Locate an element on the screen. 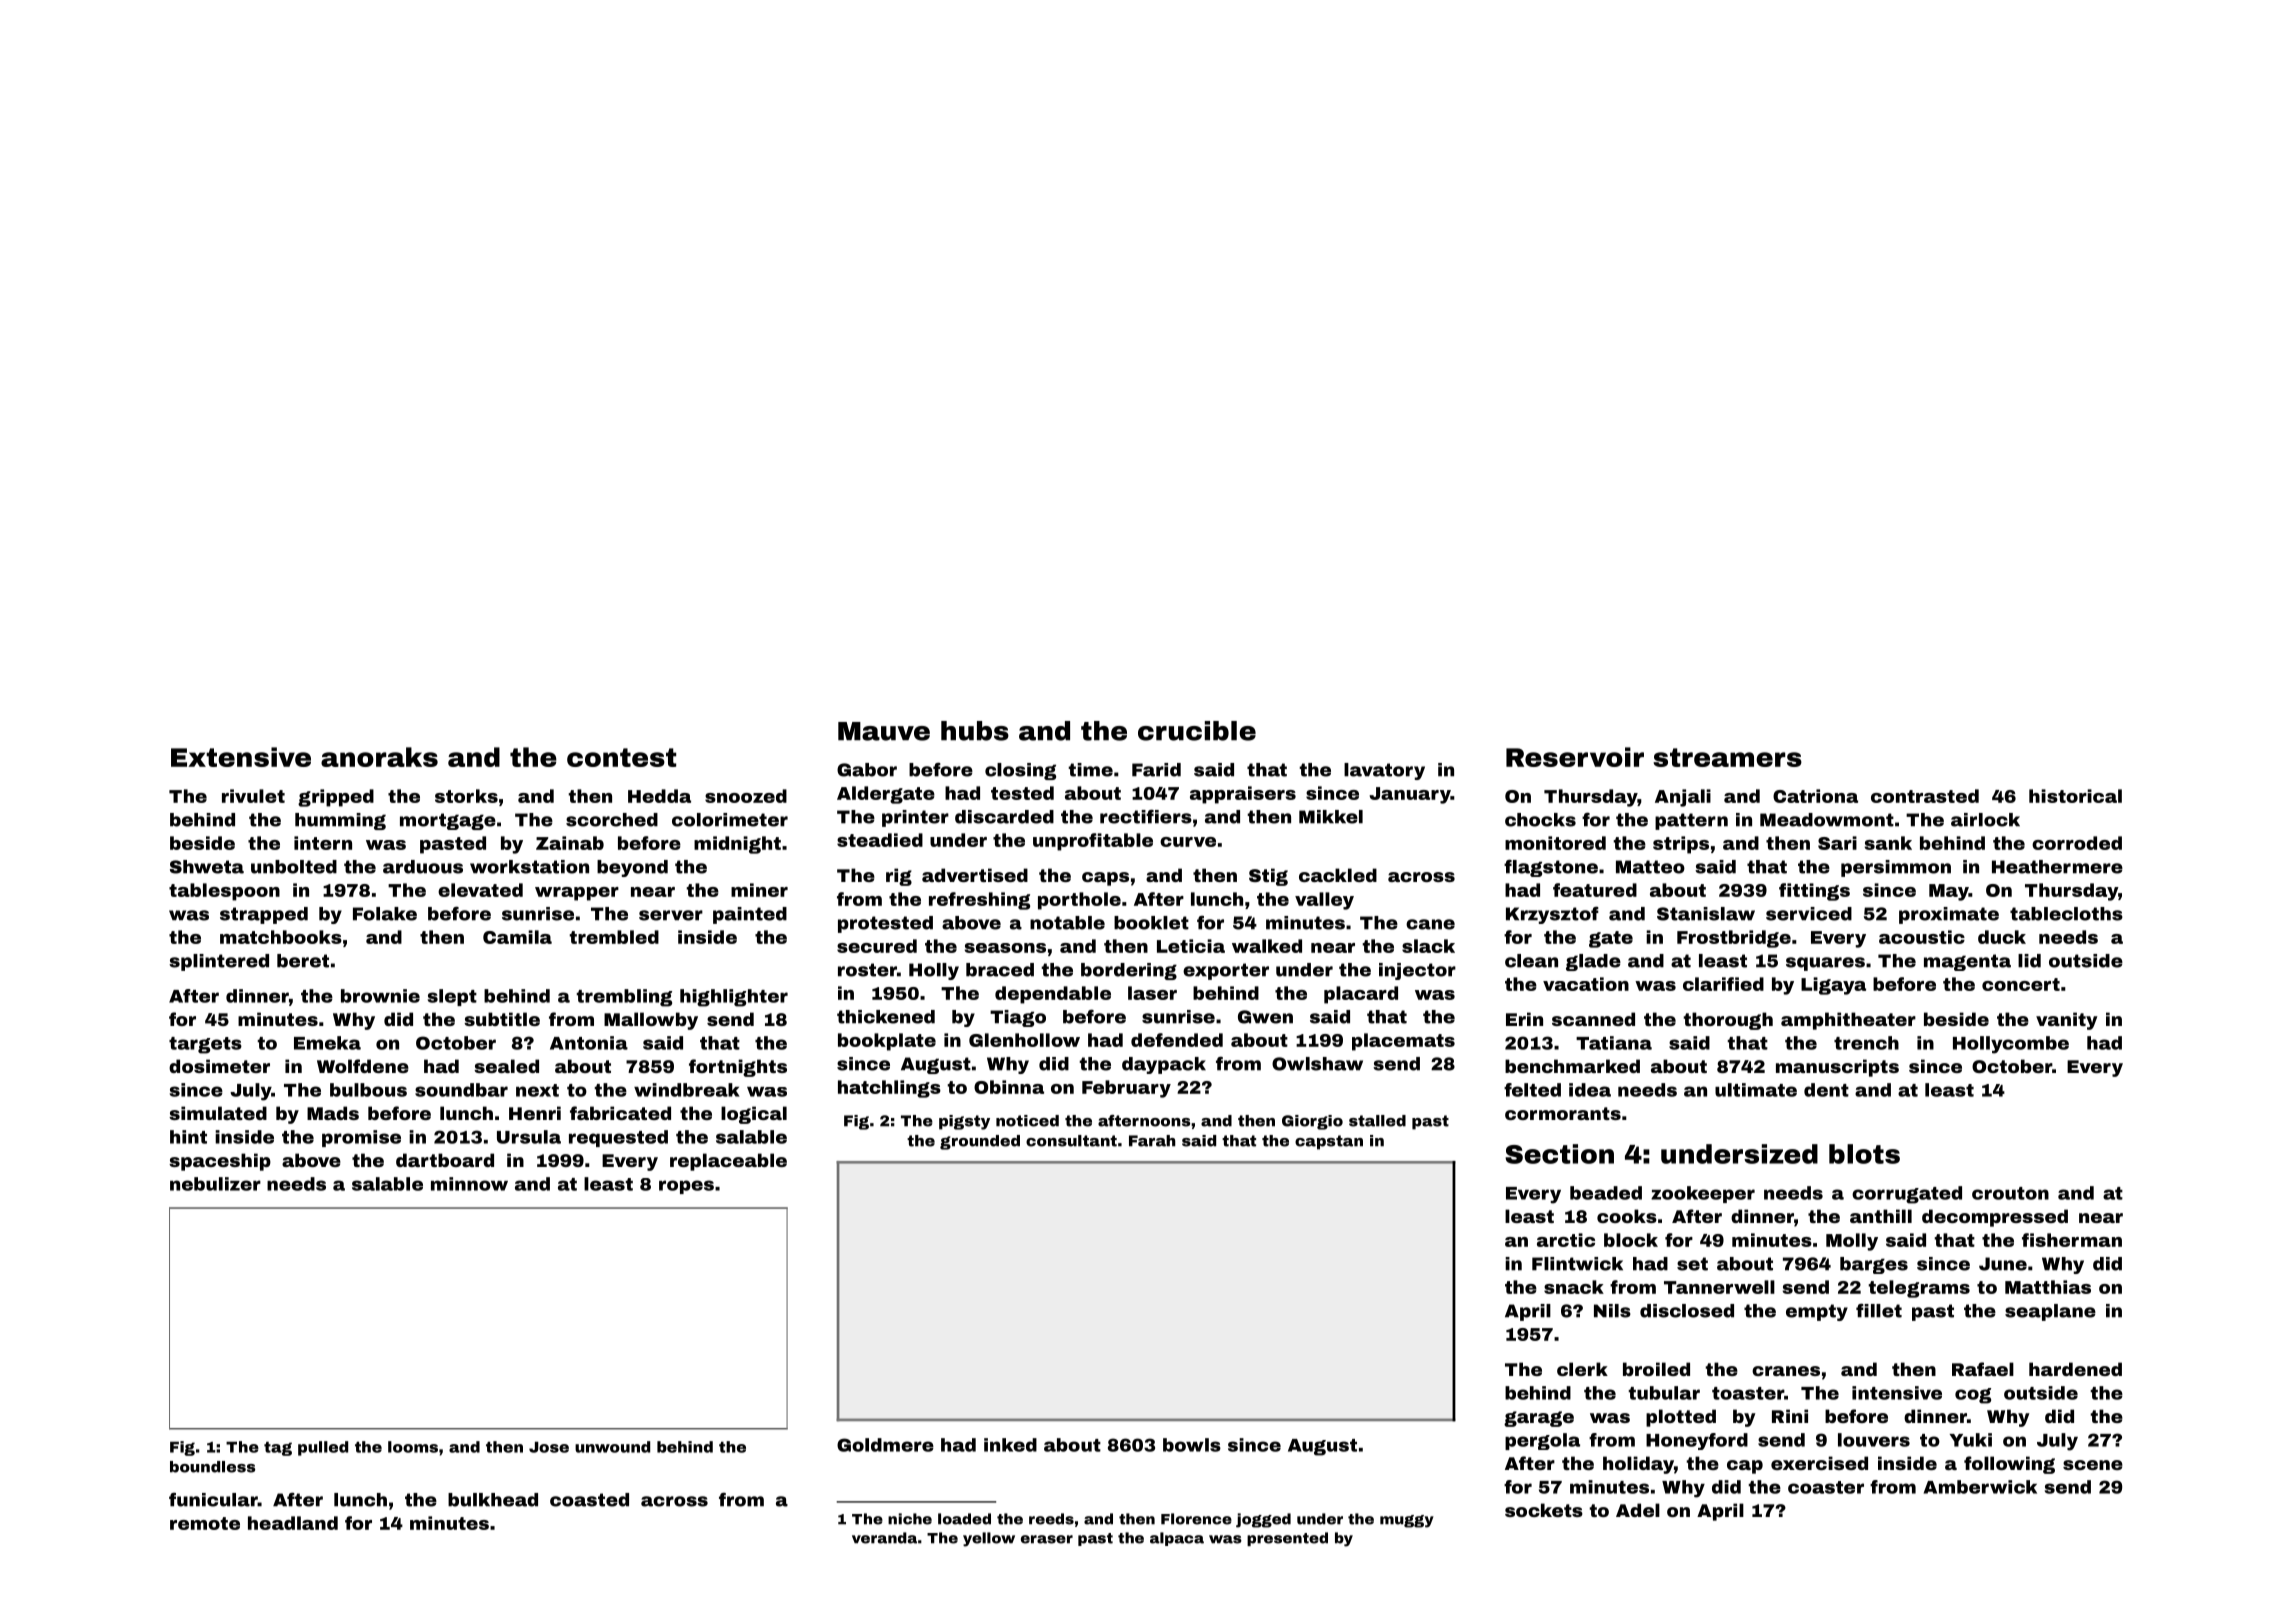 The image size is (2292, 1620). Gabor is located at coordinates (867, 770).
